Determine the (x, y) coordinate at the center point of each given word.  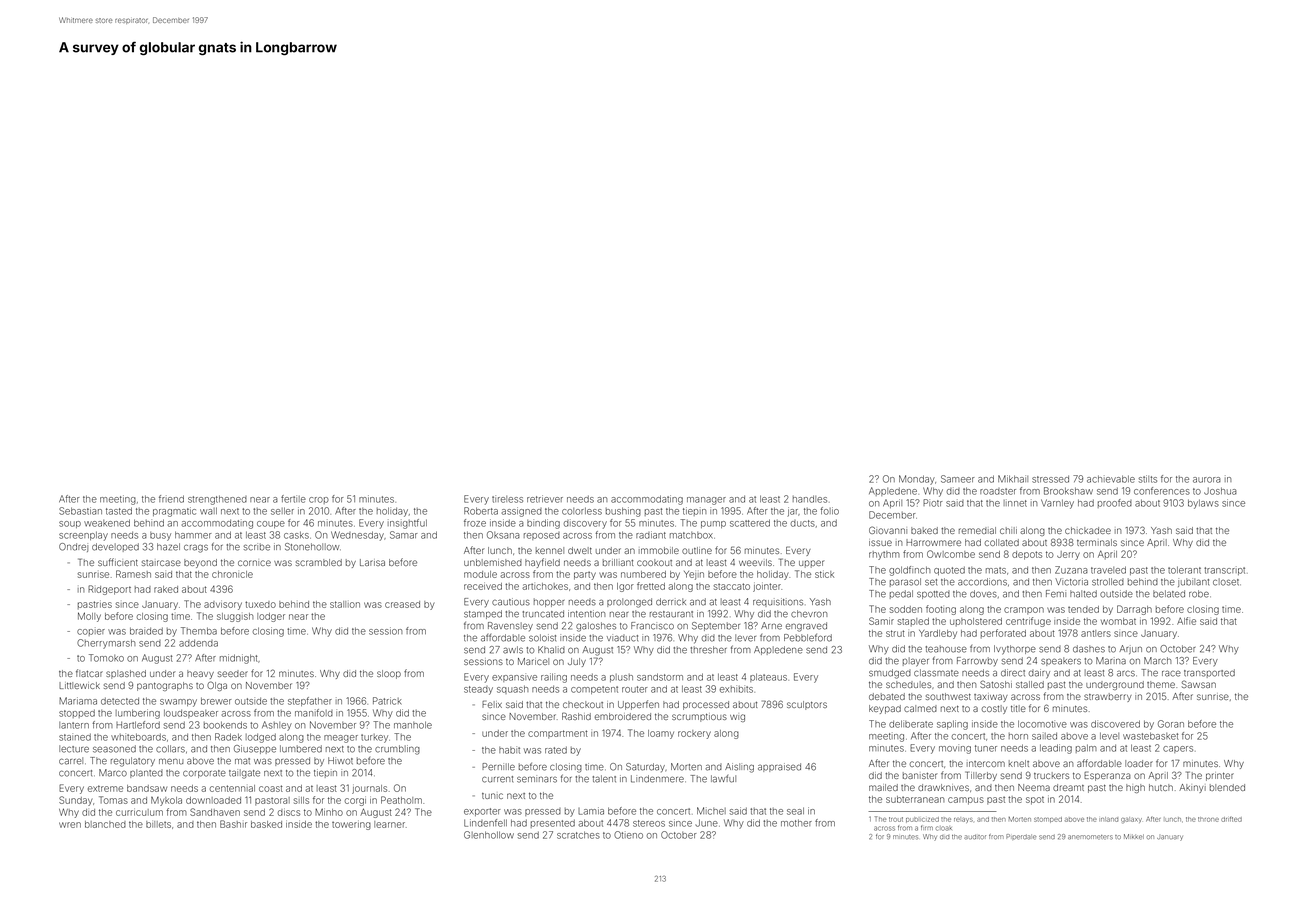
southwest (948, 696)
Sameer (958, 479)
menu (171, 761)
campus (966, 801)
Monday (917, 480)
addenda (198, 643)
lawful (723, 779)
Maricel (533, 661)
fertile (293, 499)
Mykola (166, 801)
